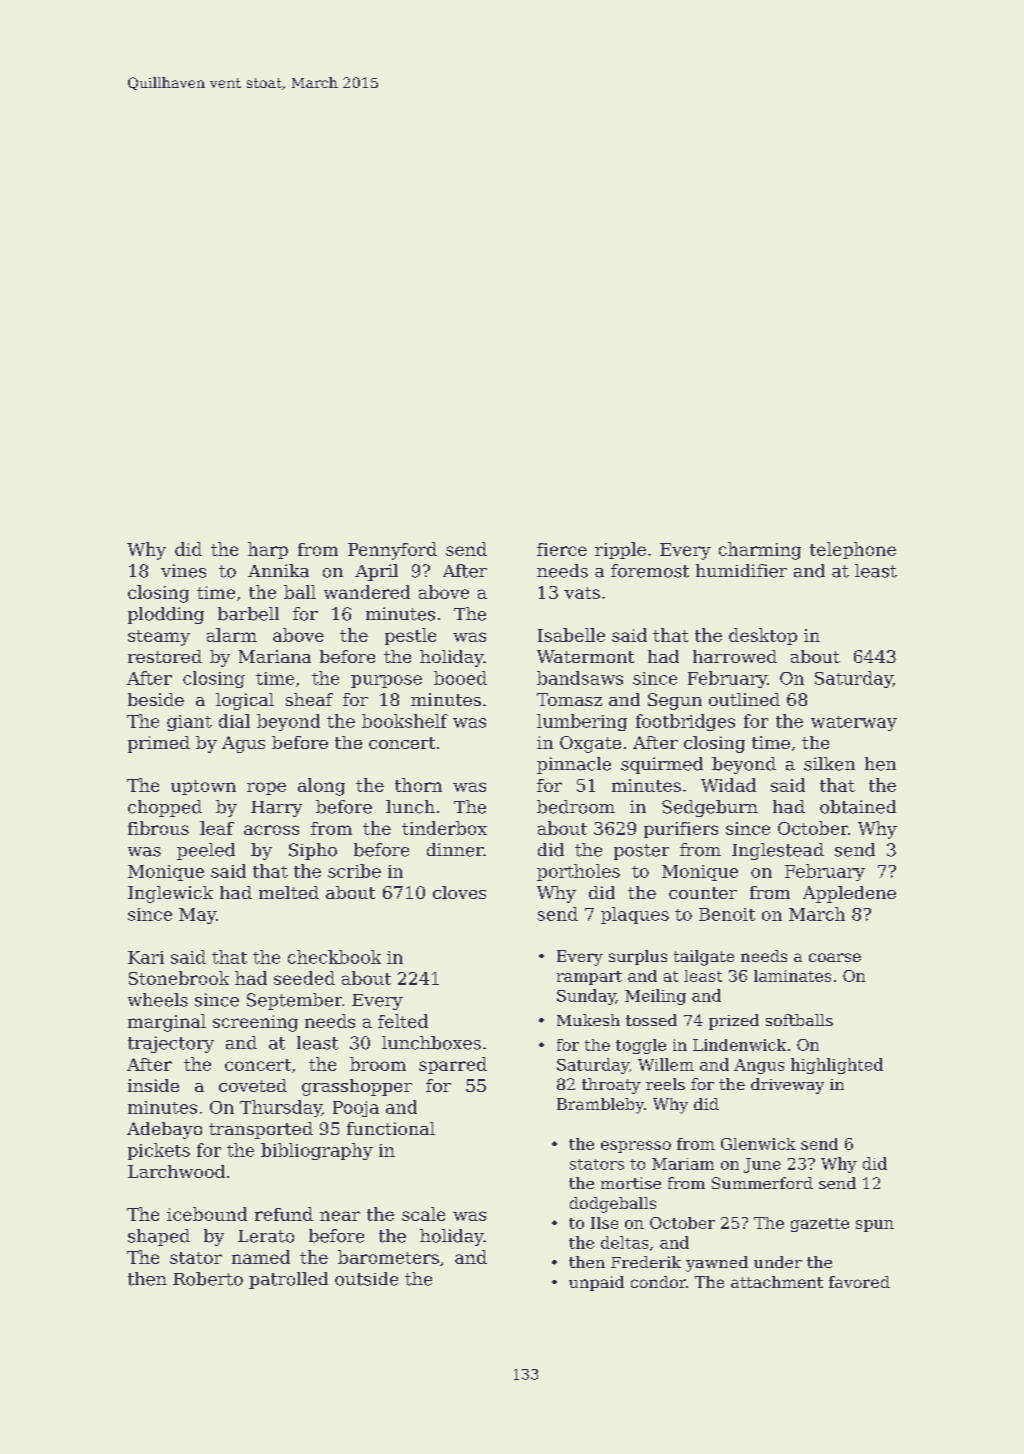 This screenshot has height=1454, width=1024. Describe the element at coordinates (849, 894) in the screenshot. I see `Appledene` at that location.
